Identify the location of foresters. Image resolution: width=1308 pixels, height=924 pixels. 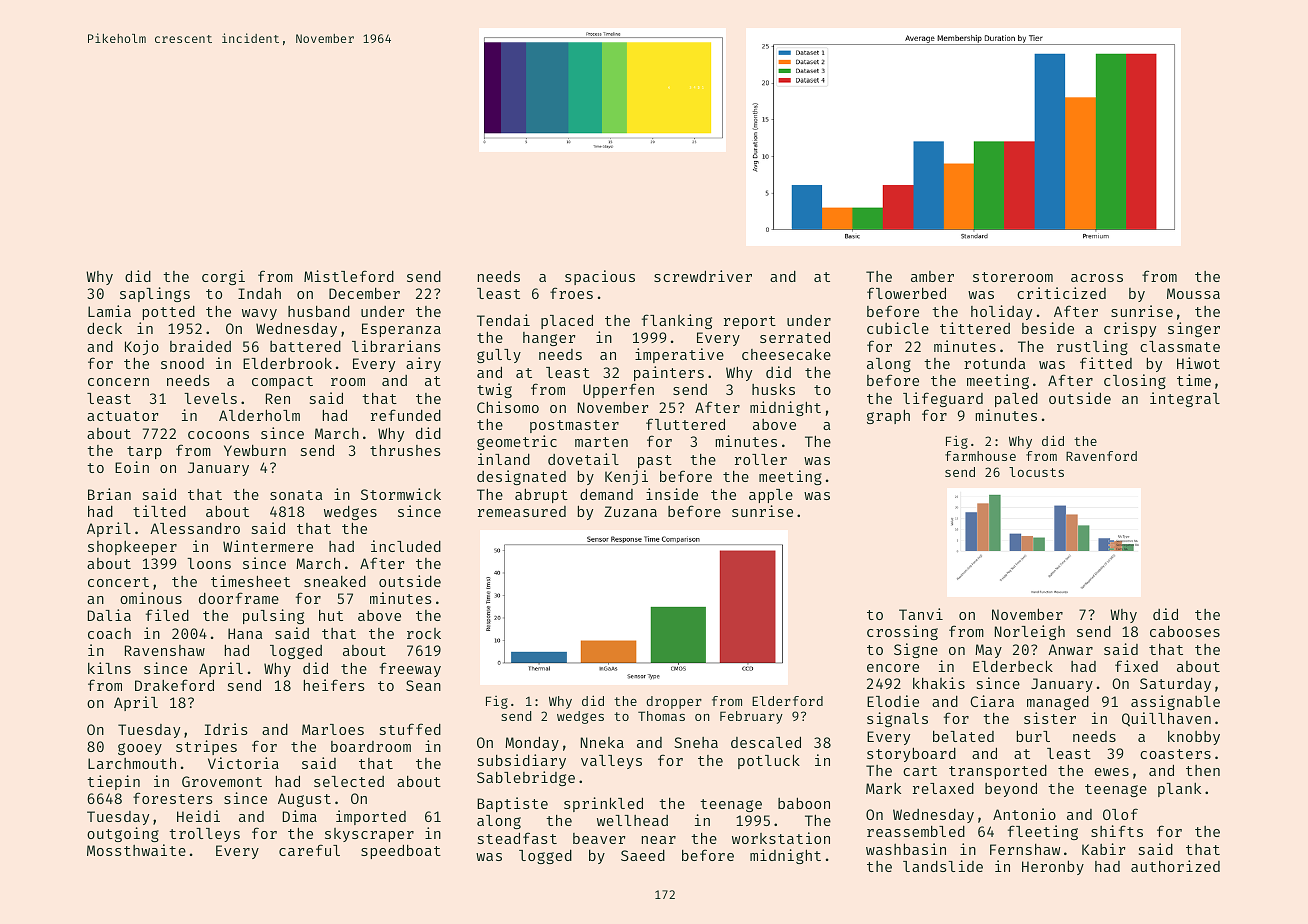
(173, 798).
